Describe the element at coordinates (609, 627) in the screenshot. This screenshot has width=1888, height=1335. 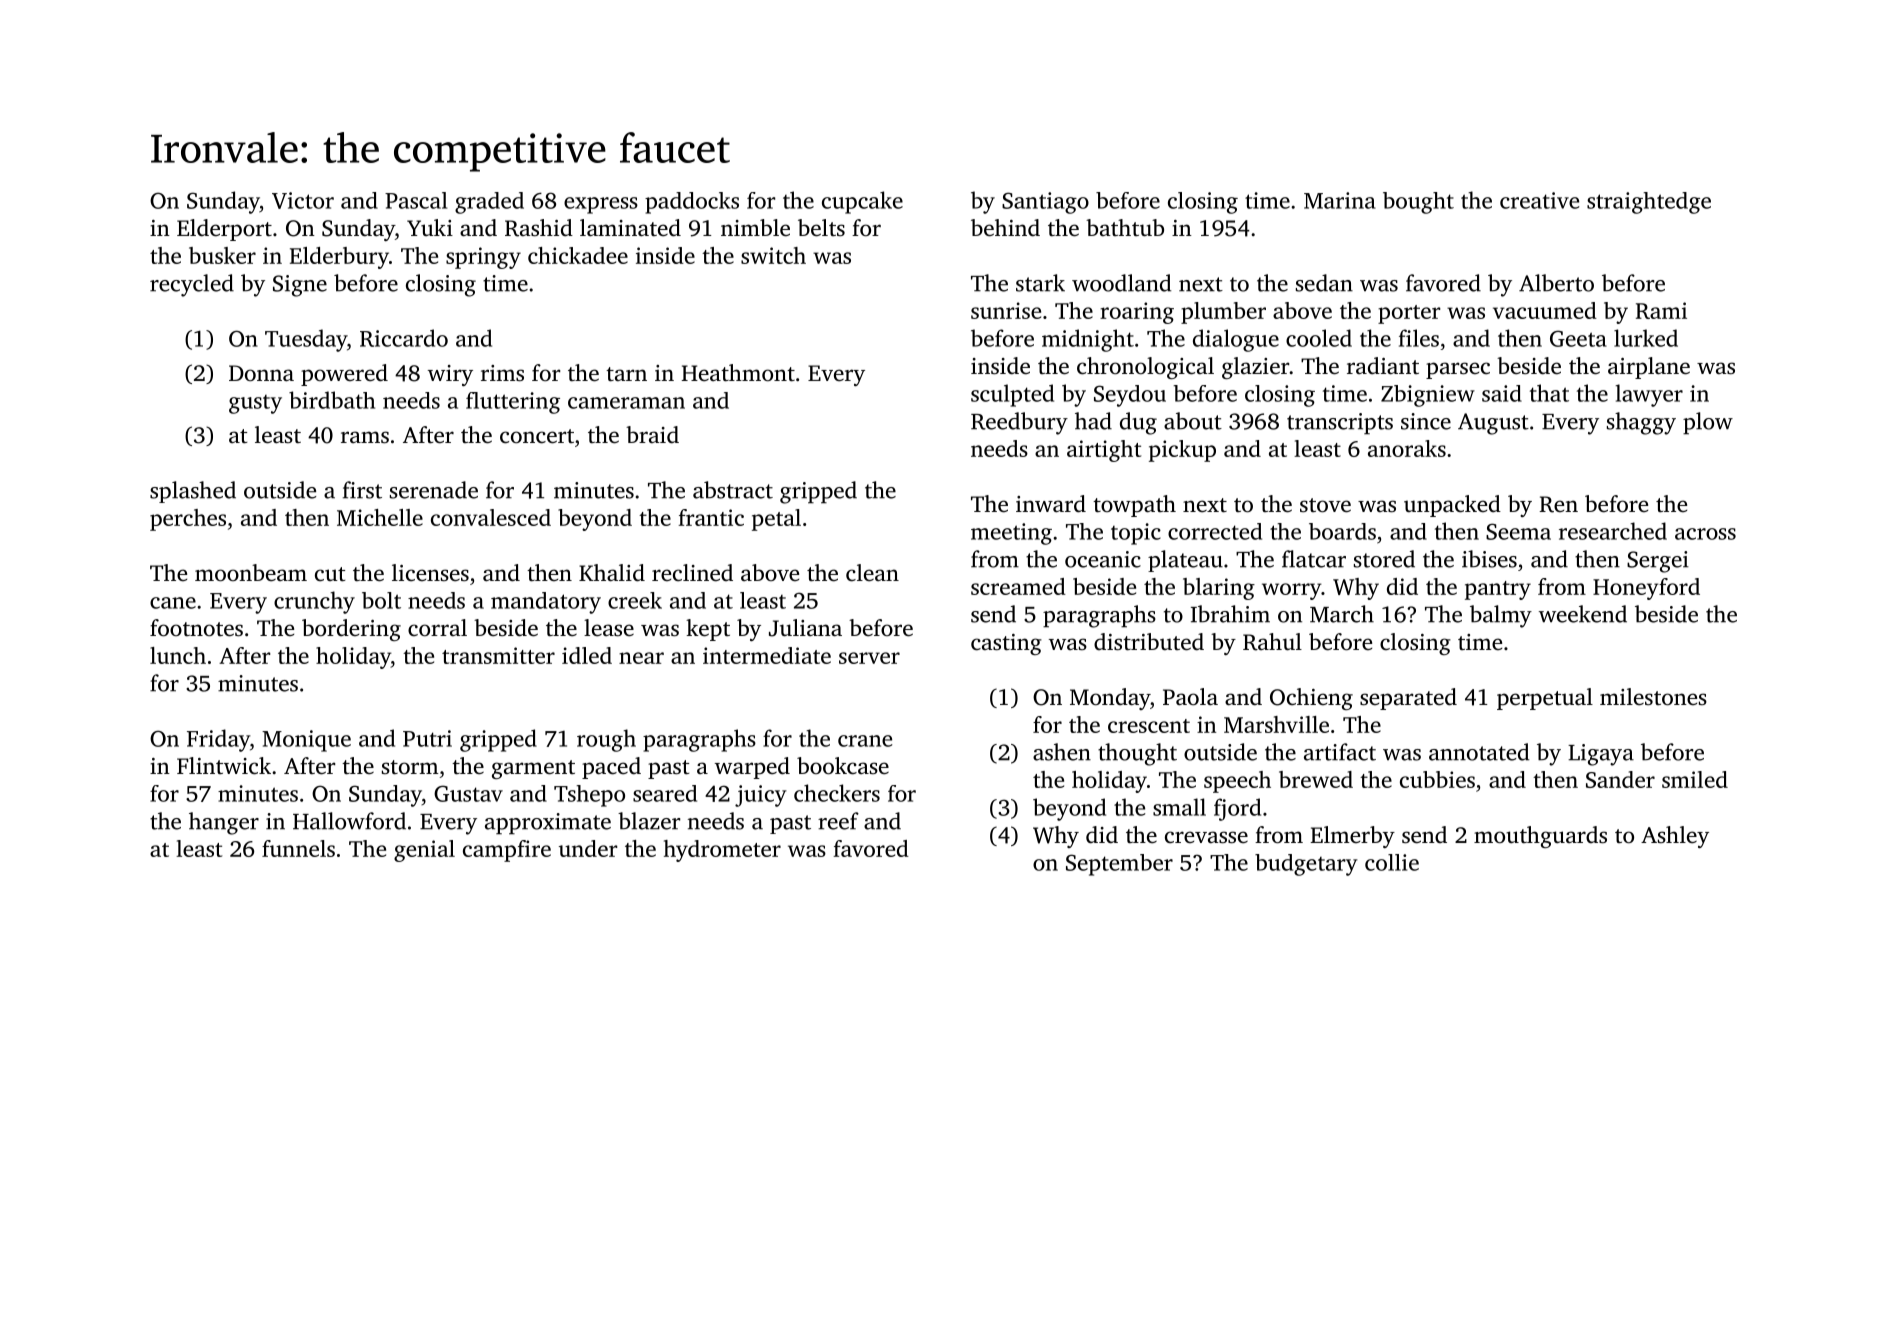
I see `lease` at that location.
